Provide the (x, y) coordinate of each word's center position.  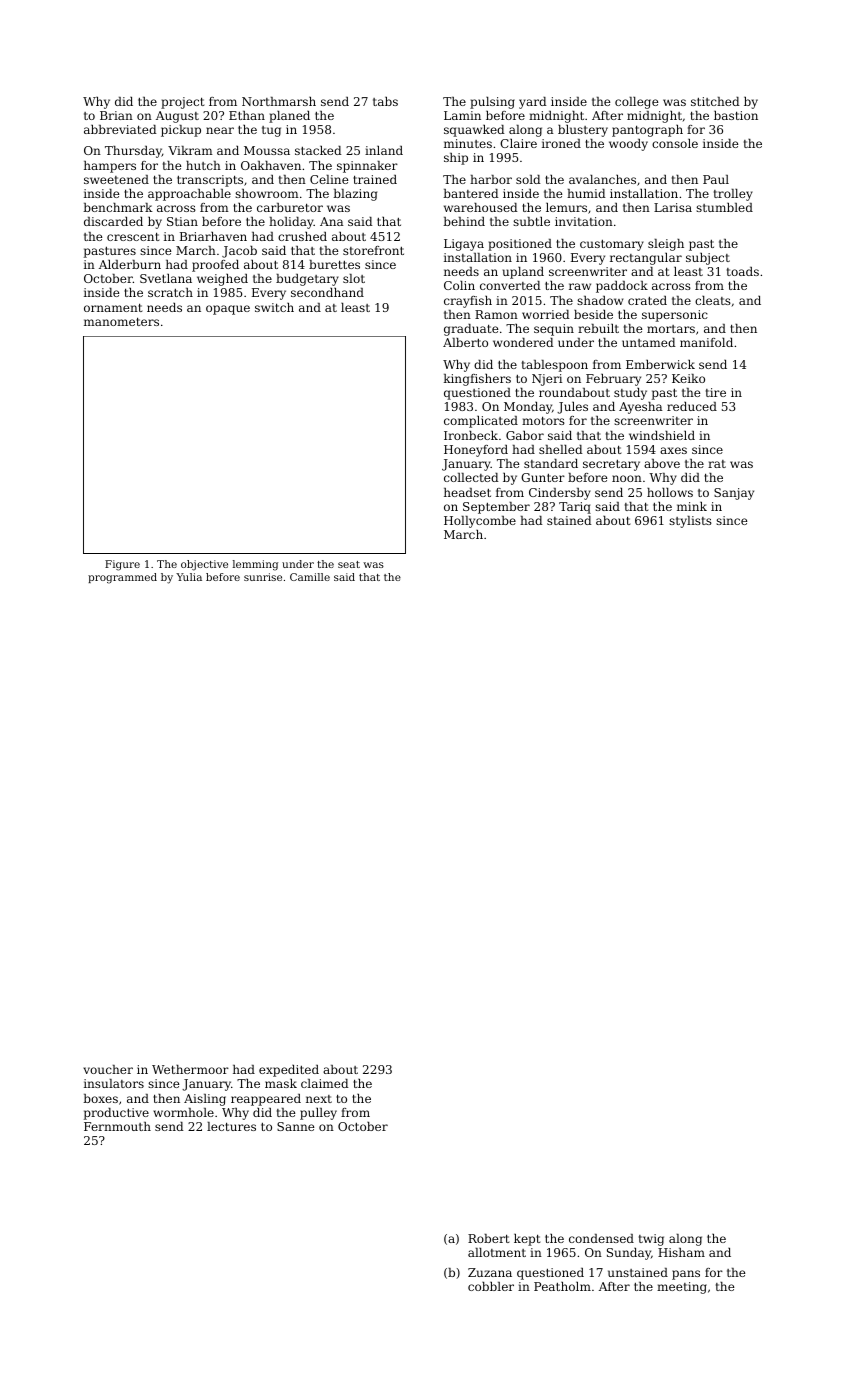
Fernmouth (117, 1126)
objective (204, 565)
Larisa (673, 207)
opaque (228, 310)
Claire (518, 143)
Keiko (688, 378)
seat (349, 564)
